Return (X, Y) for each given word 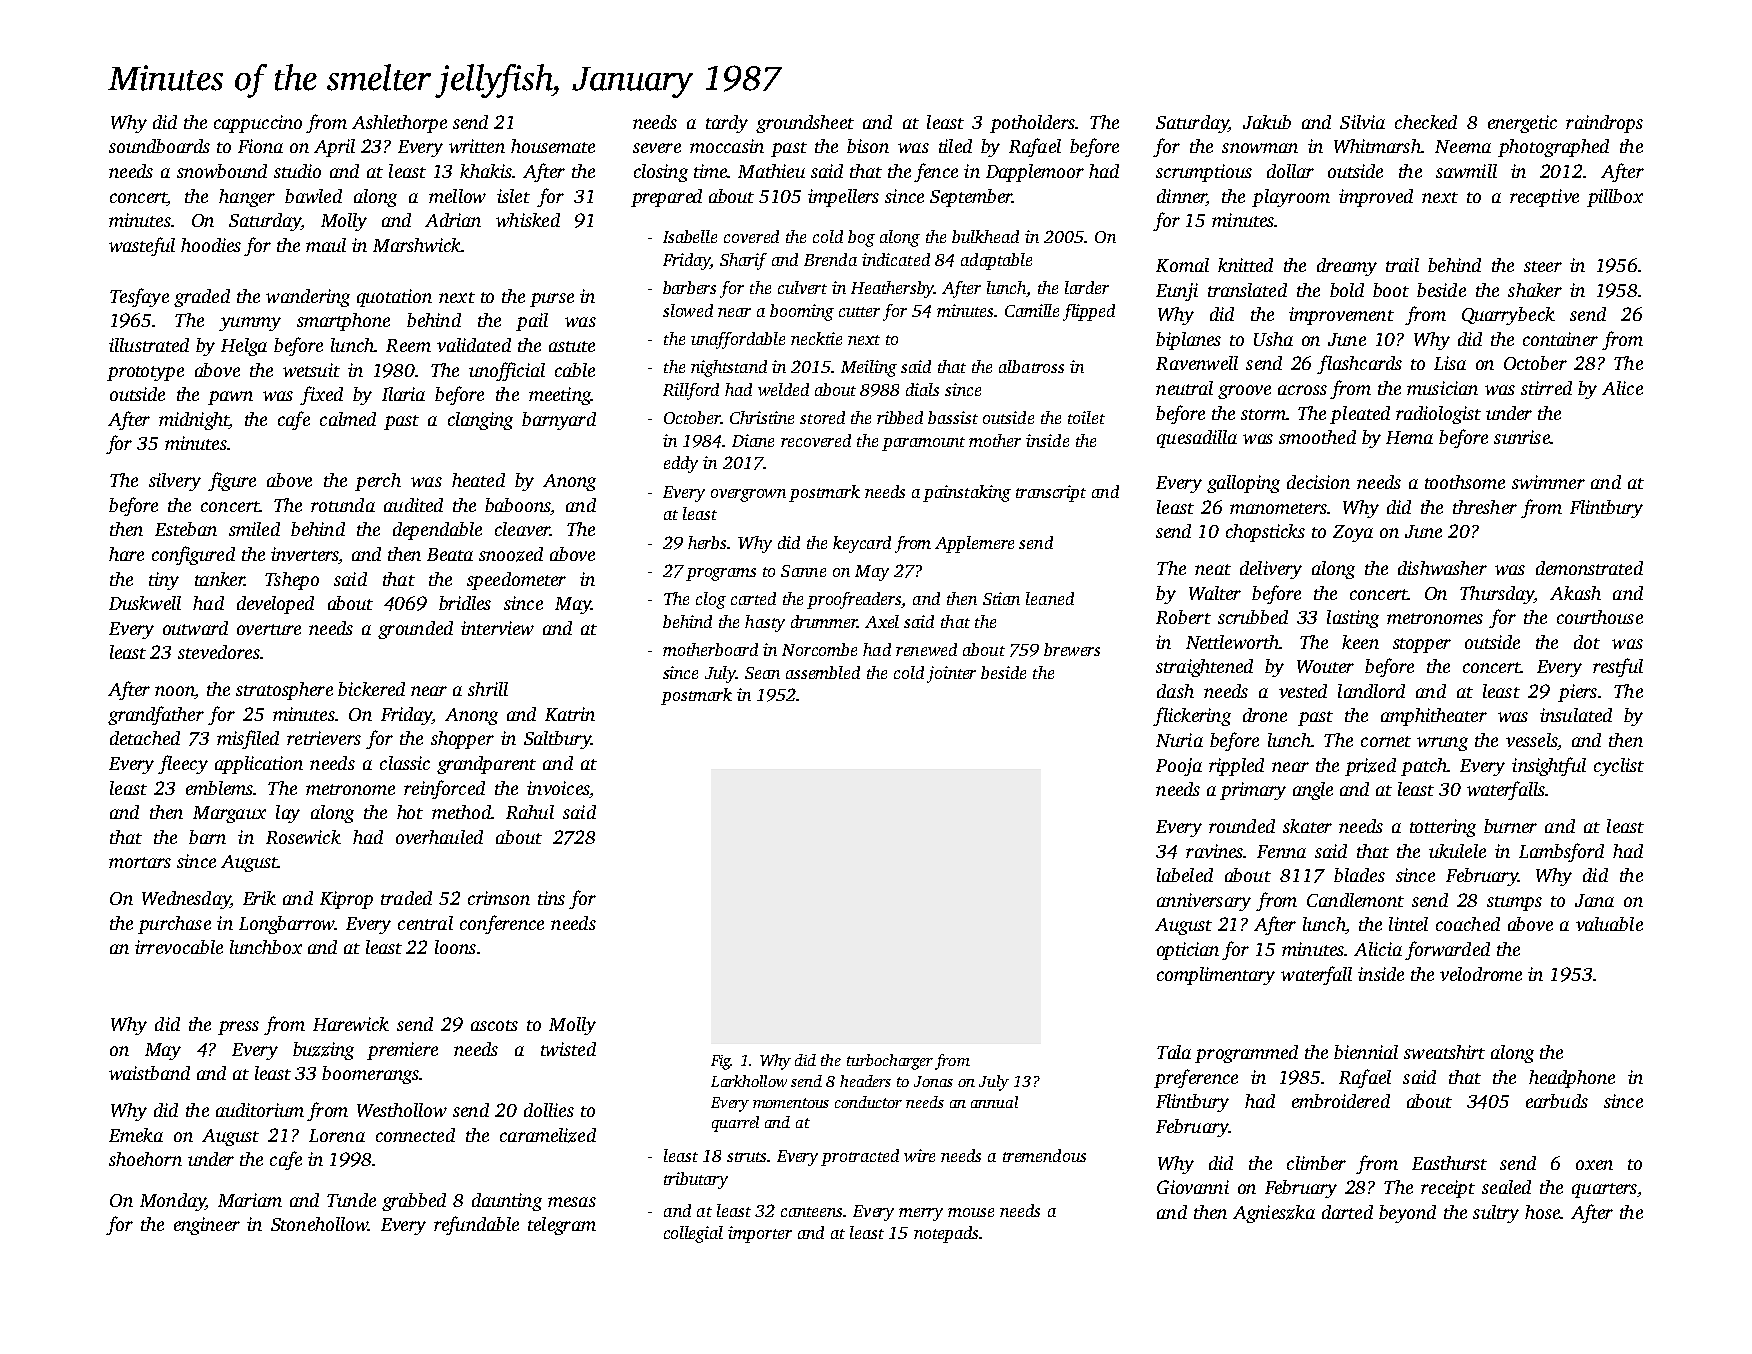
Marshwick (417, 245)
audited (413, 505)
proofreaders (854, 600)
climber (1316, 1163)
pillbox (1615, 198)
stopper (1422, 645)
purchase (174, 925)
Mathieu (771, 171)
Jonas (933, 1081)
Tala (1174, 1052)
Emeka (136, 1135)
